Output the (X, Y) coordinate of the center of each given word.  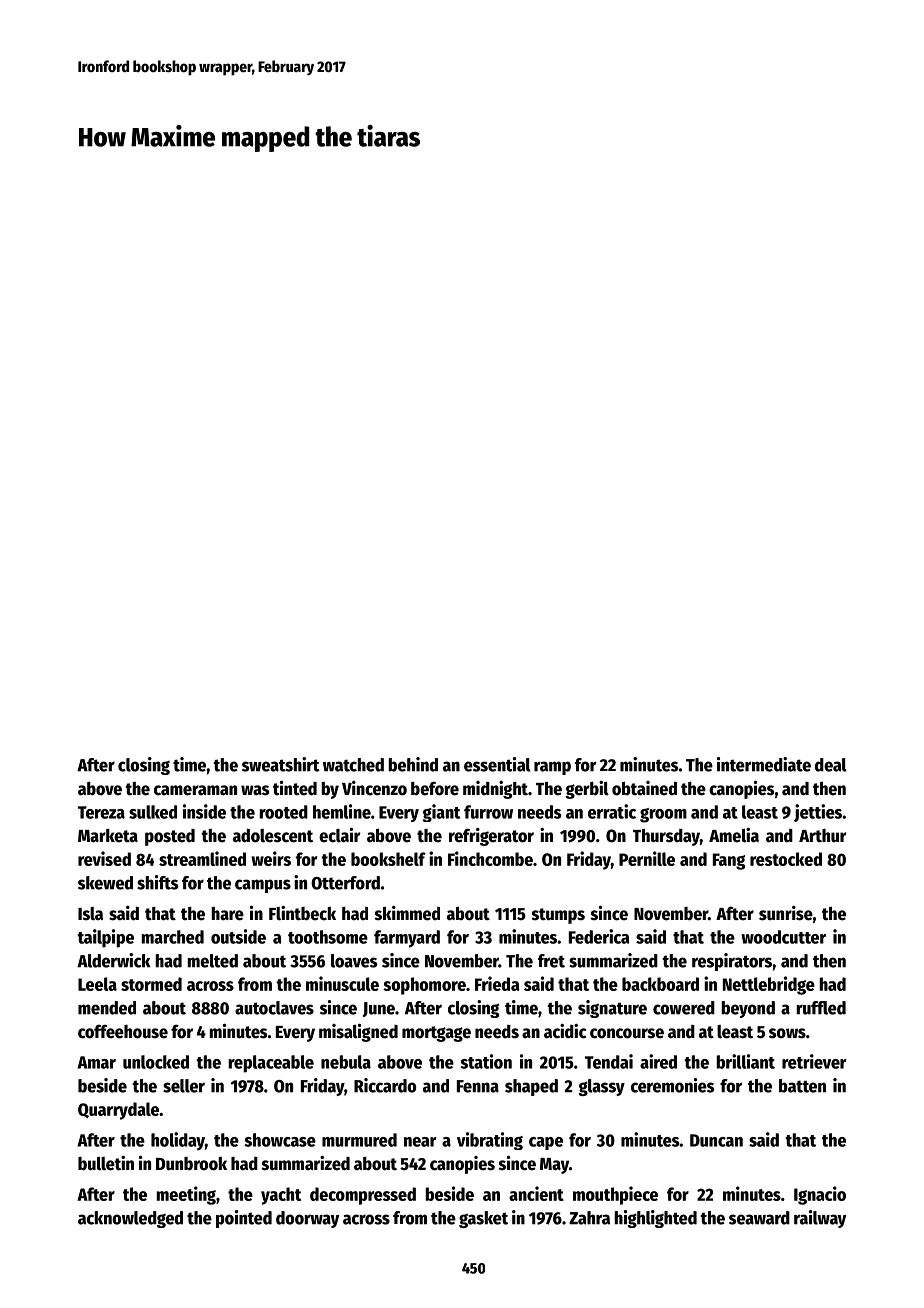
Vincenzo (374, 788)
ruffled (821, 1008)
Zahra (589, 1218)
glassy (601, 1087)
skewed (105, 883)
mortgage (436, 1034)
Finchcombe (490, 858)
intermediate (764, 764)
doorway (307, 1219)
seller (184, 1086)
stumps (558, 916)
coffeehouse (123, 1032)
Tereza (101, 812)
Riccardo (385, 1085)
